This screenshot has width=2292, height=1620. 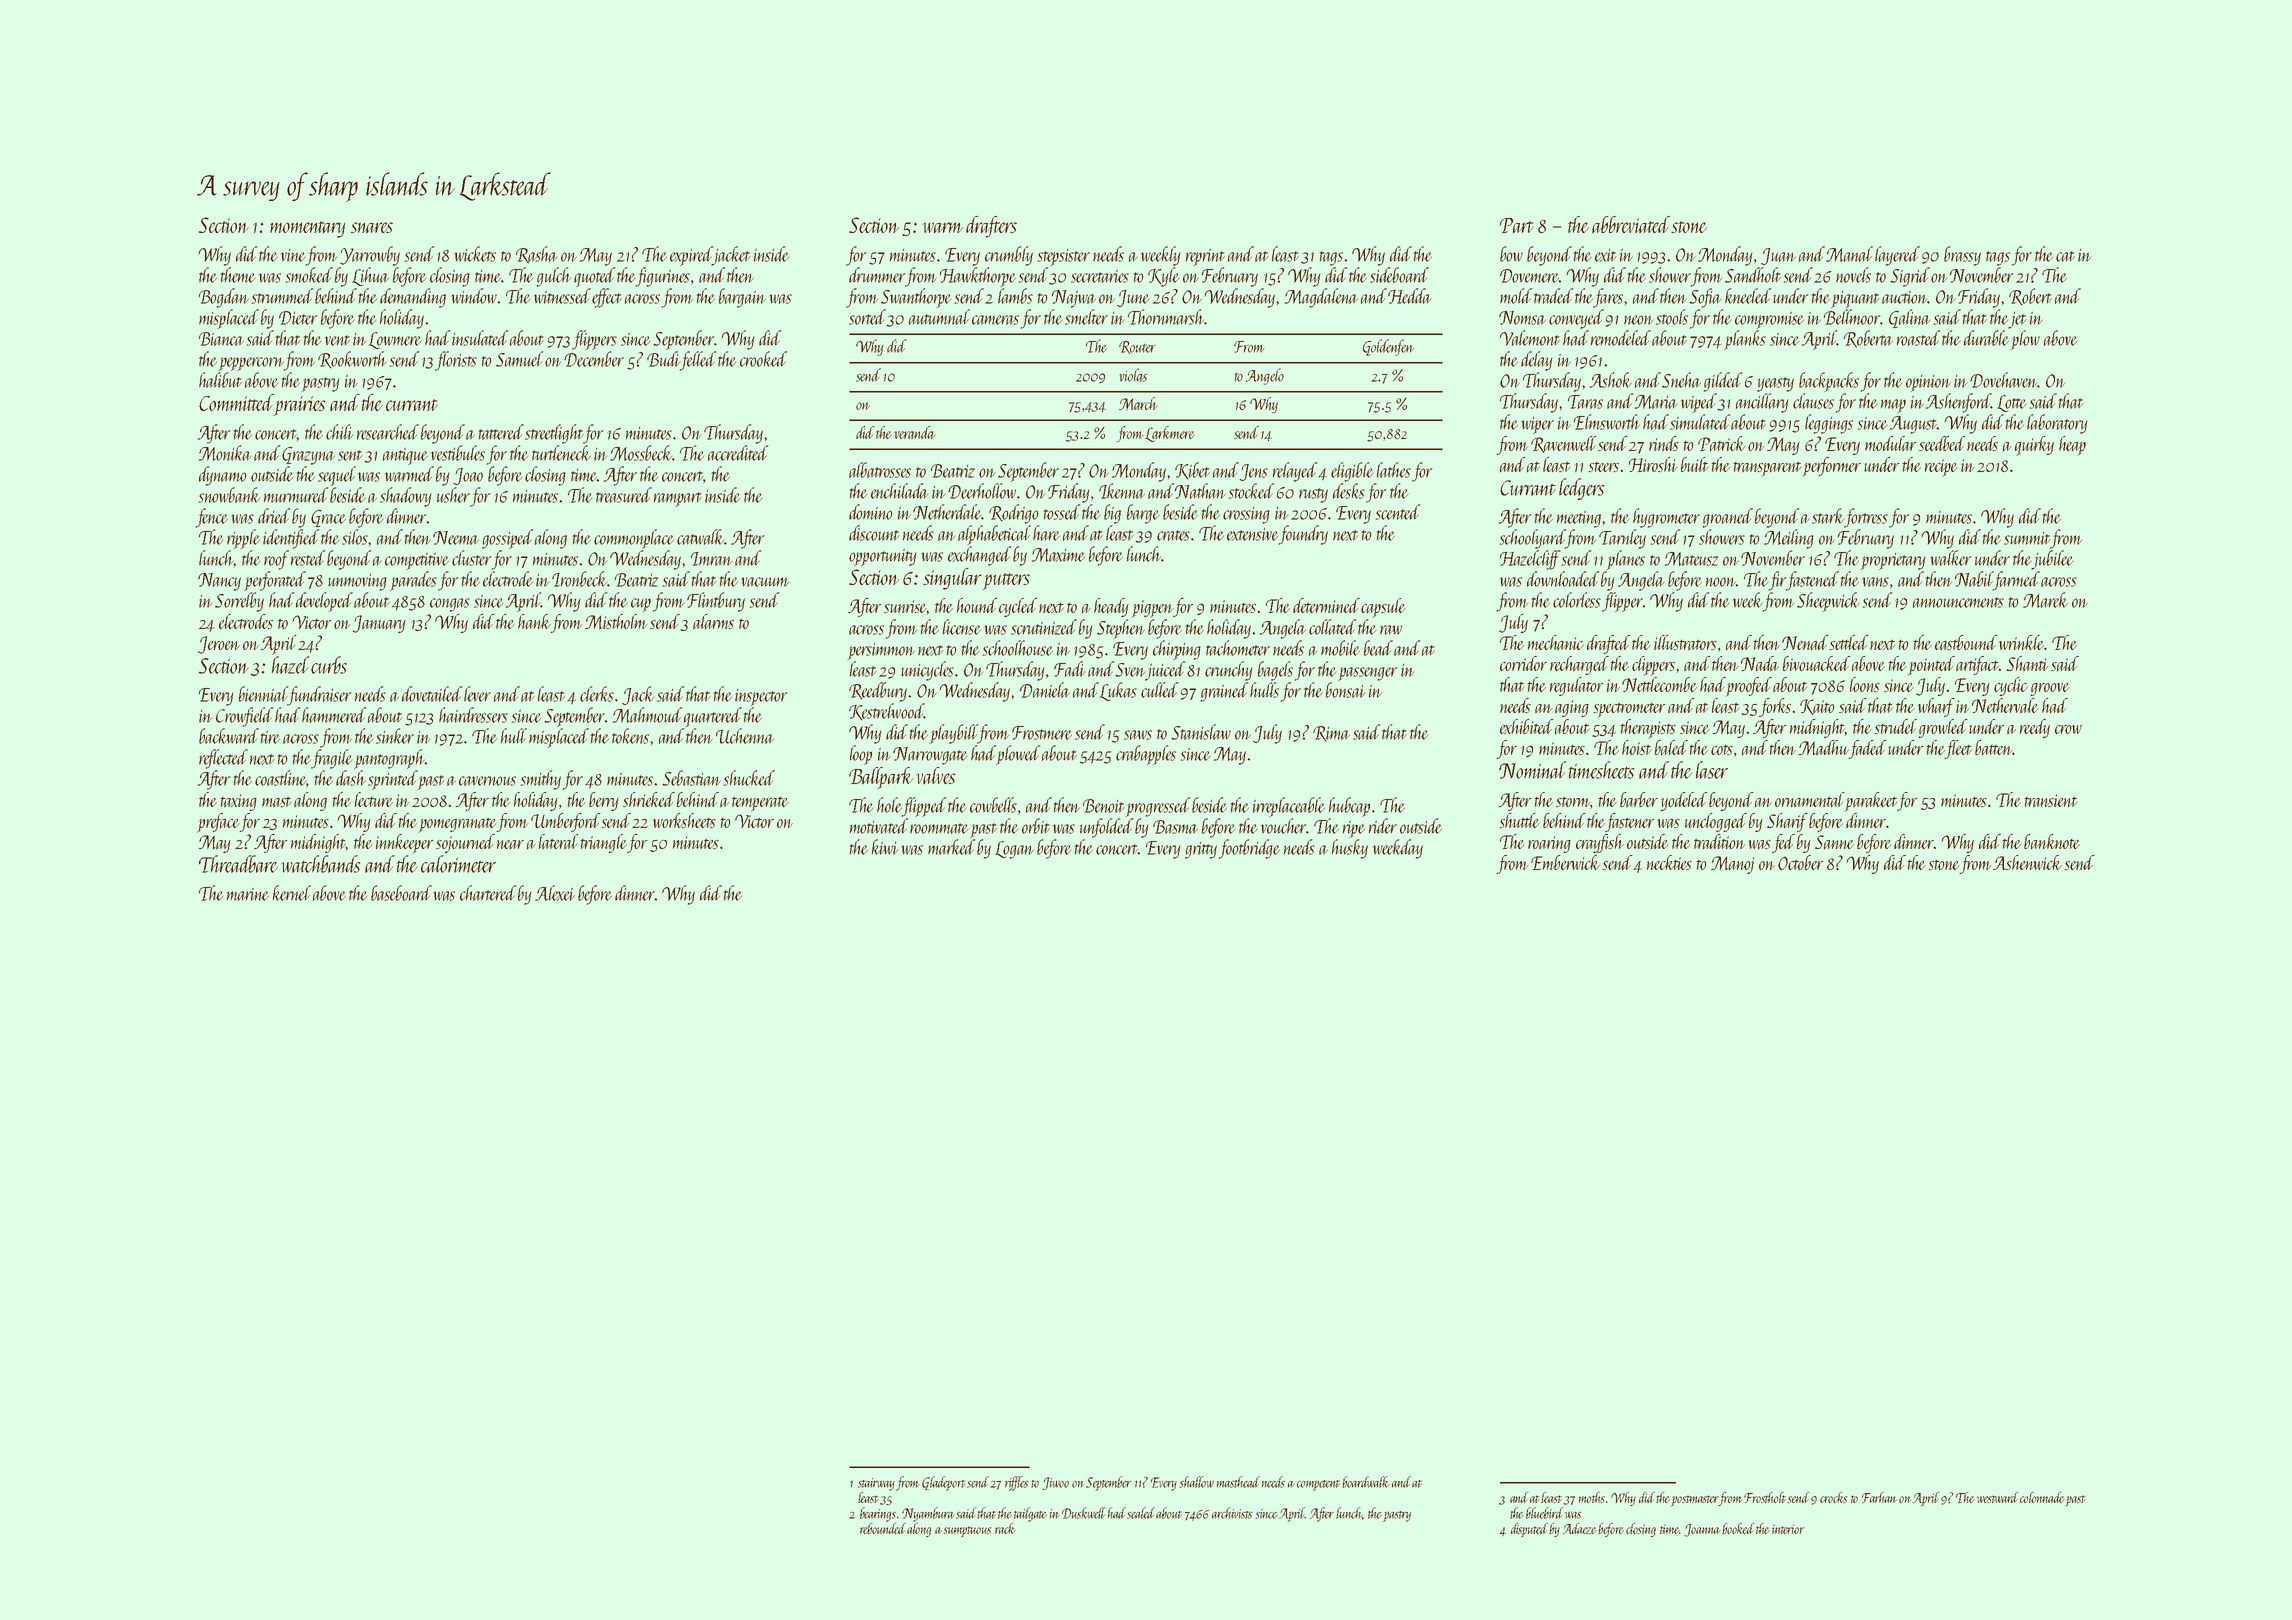 What do you see at coordinates (1265, 376) in the screenshot?
I see `Angelo` at bounding box center [1265, 376].
